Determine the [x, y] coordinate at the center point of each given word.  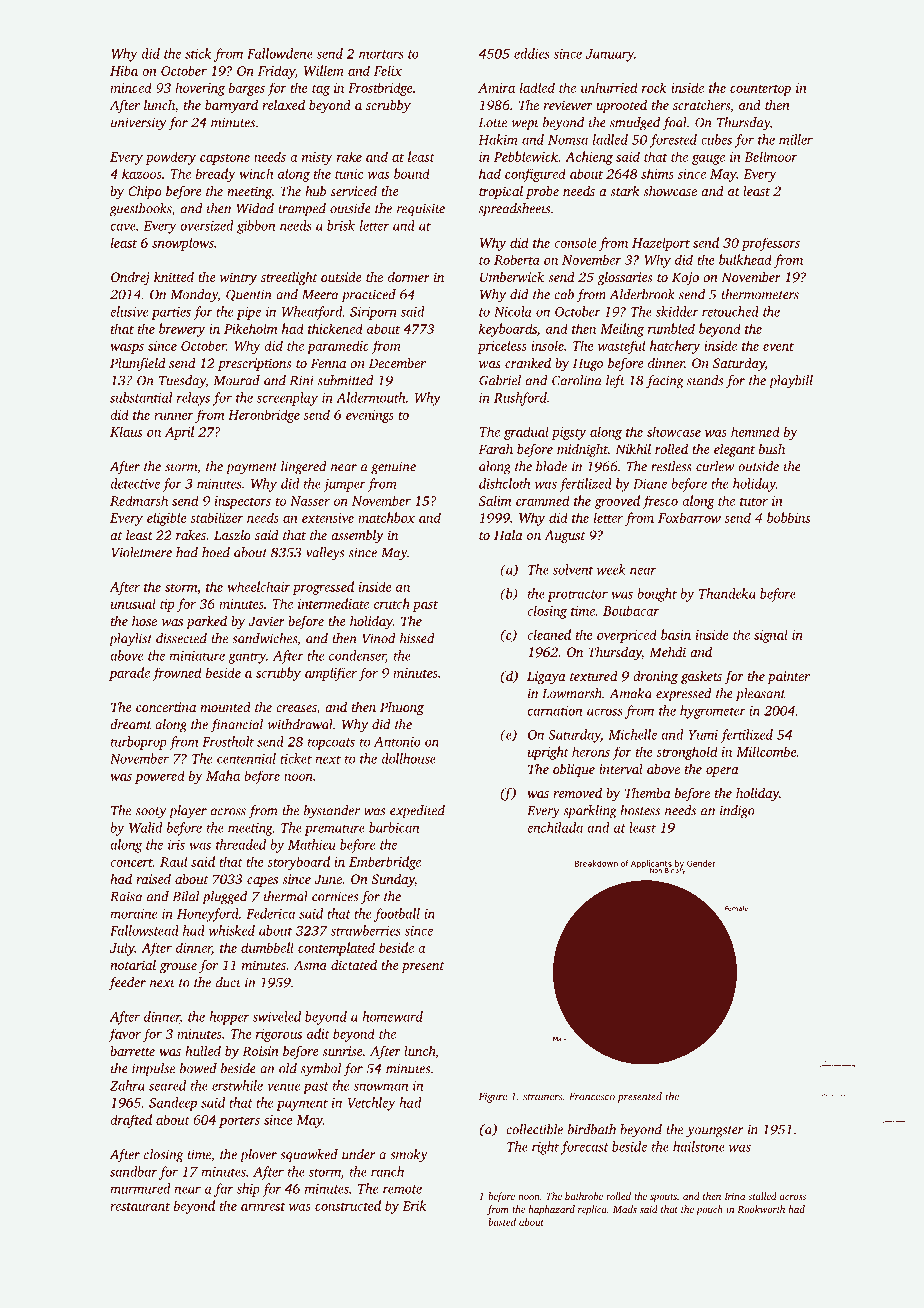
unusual [133, 603]
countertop [760, 90]
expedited [417, 812]
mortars [381, 54]
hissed [417, 638]
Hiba [124, 70]
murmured [140, 1188]
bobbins [788, 517]
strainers [543, 1096]
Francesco [592, 1096]
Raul [173, 861]
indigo [737, 812]
